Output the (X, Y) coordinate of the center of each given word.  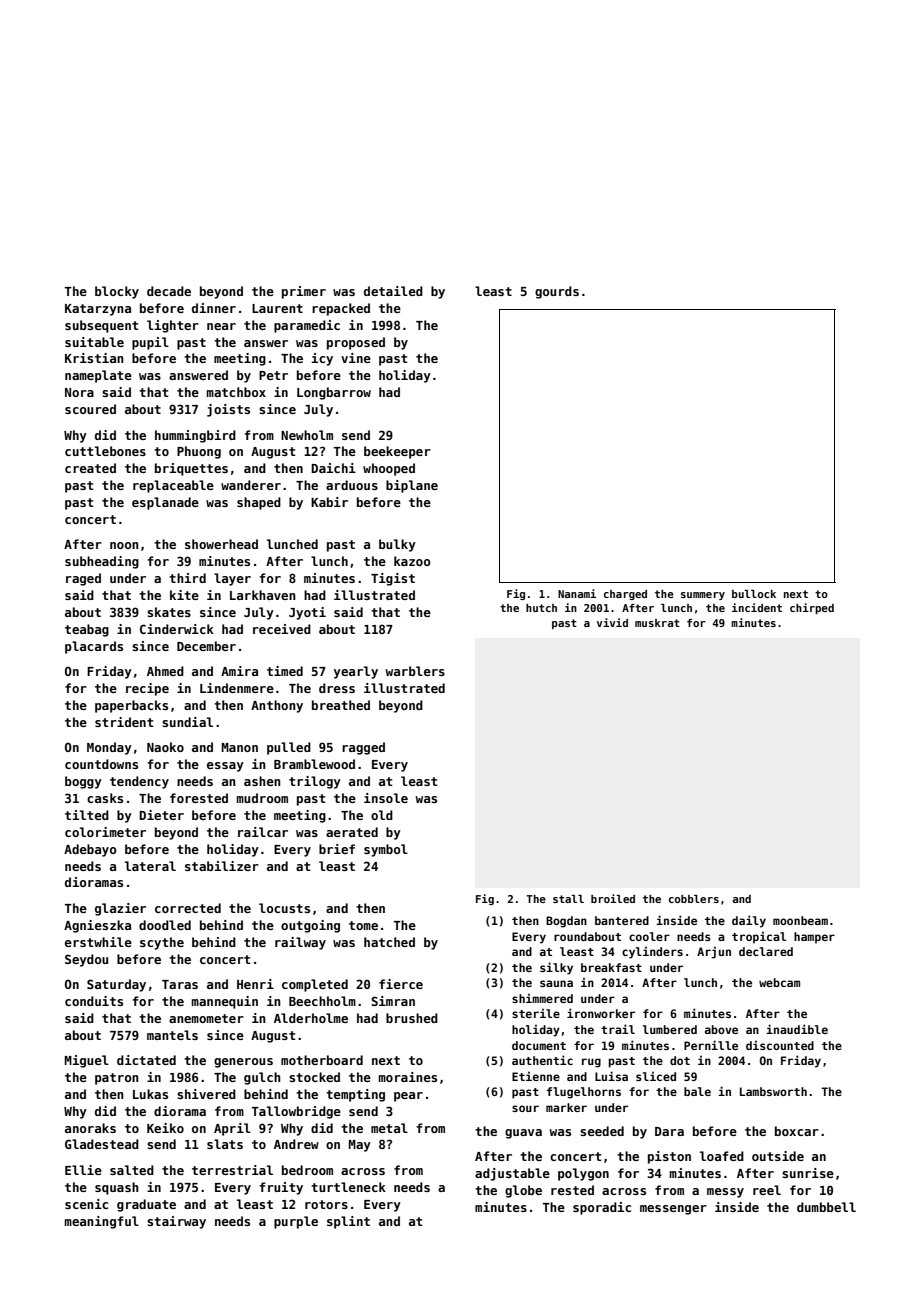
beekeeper (397, 452)
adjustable (512, 1174)
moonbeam (800, 920)
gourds (557, 292)
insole (386, 798)
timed (285, 671)
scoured (90, 409)
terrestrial (232, 1170)
